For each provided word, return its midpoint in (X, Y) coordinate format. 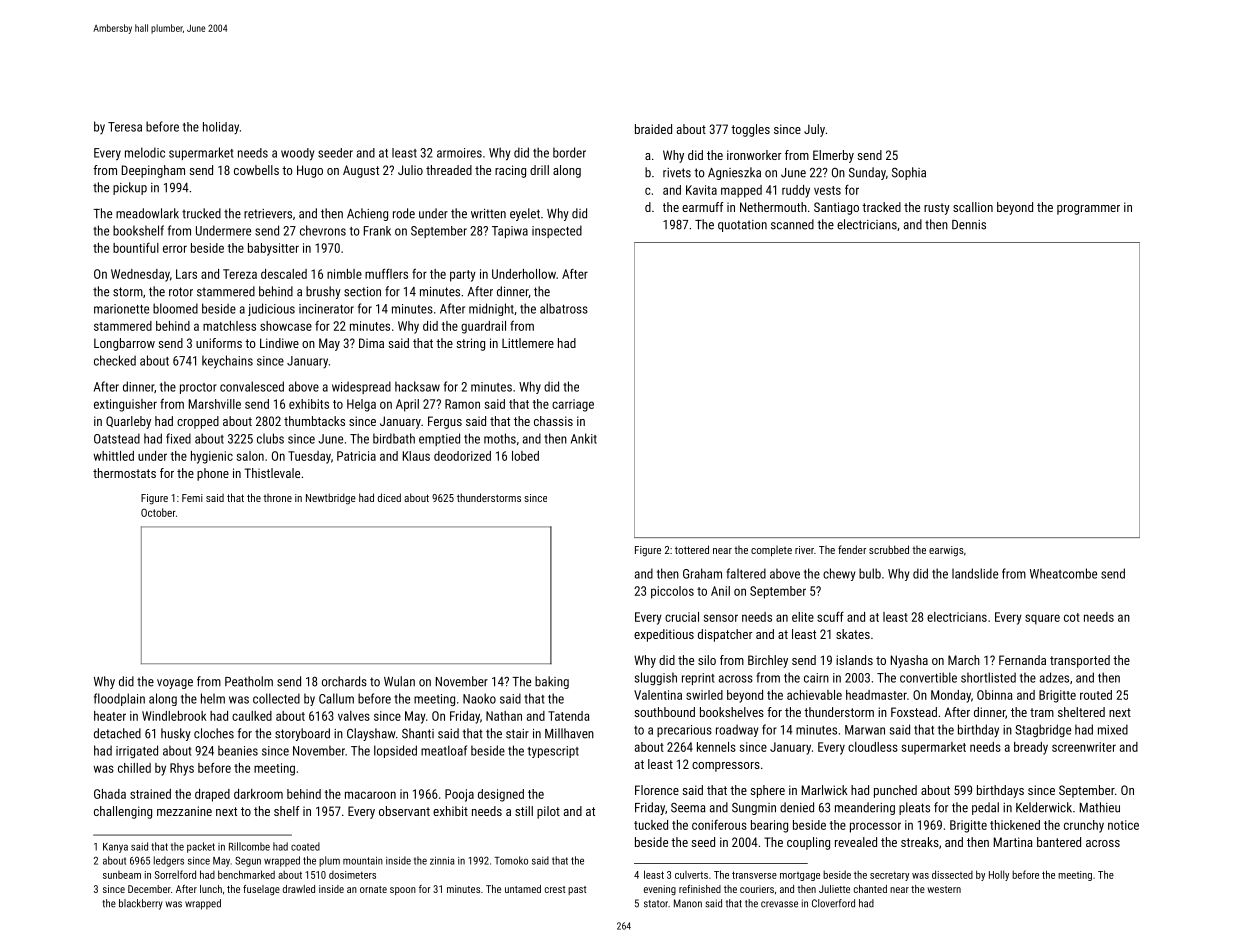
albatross (564, 308)
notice (1123, 825)
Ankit (584, 438)
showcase (286, 326)
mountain (363, 861)
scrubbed (889, 549)
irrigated (137, 751)
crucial (682, 617)
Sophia (909, 173)
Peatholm (249, 681)
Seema (688, 808)
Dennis (969, 225)
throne (277, 498)
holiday (221, 128)
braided (653, 129)
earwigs (946, 551)
